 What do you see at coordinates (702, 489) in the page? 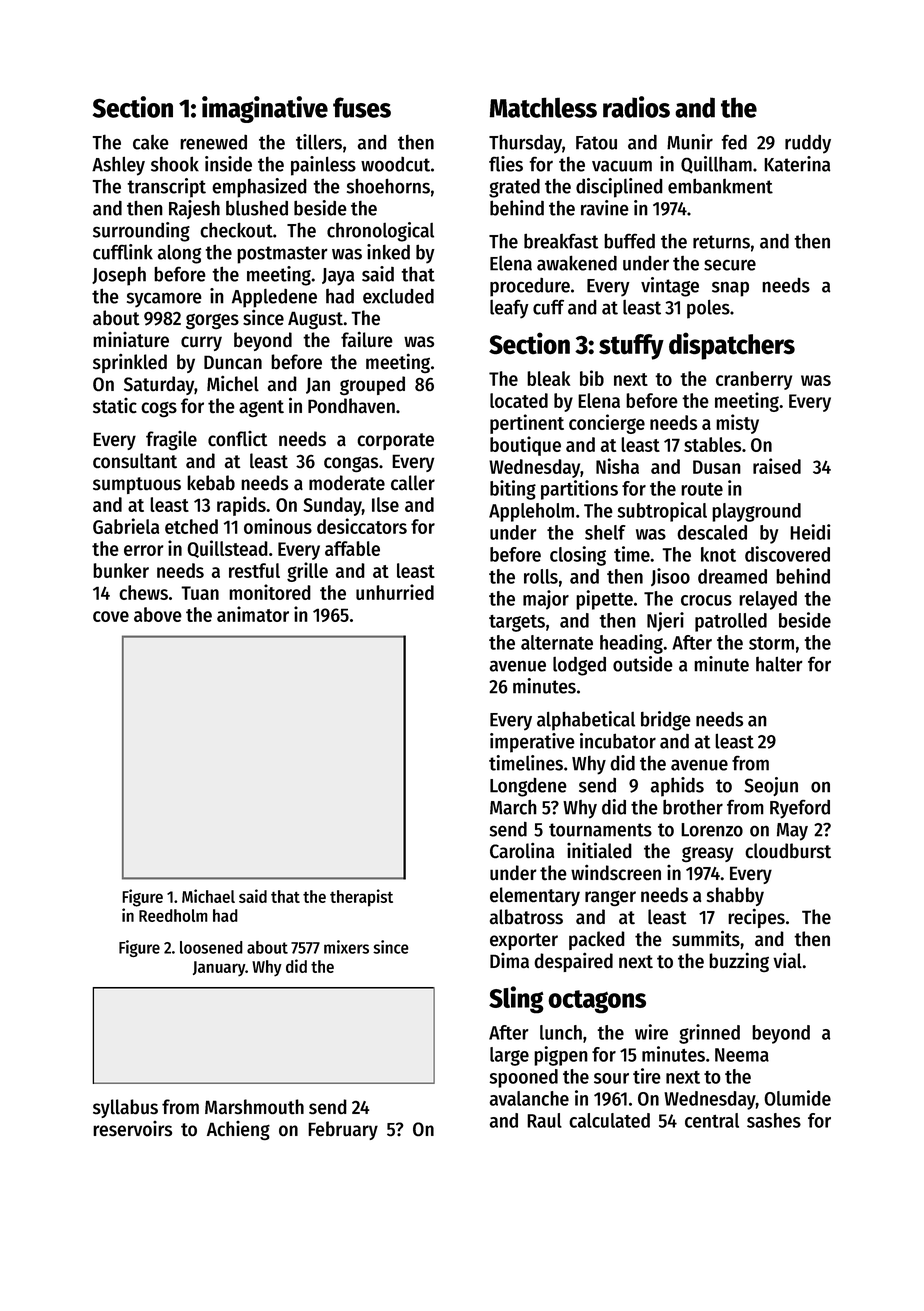
I see `route` at bounding box center [702, 489].
